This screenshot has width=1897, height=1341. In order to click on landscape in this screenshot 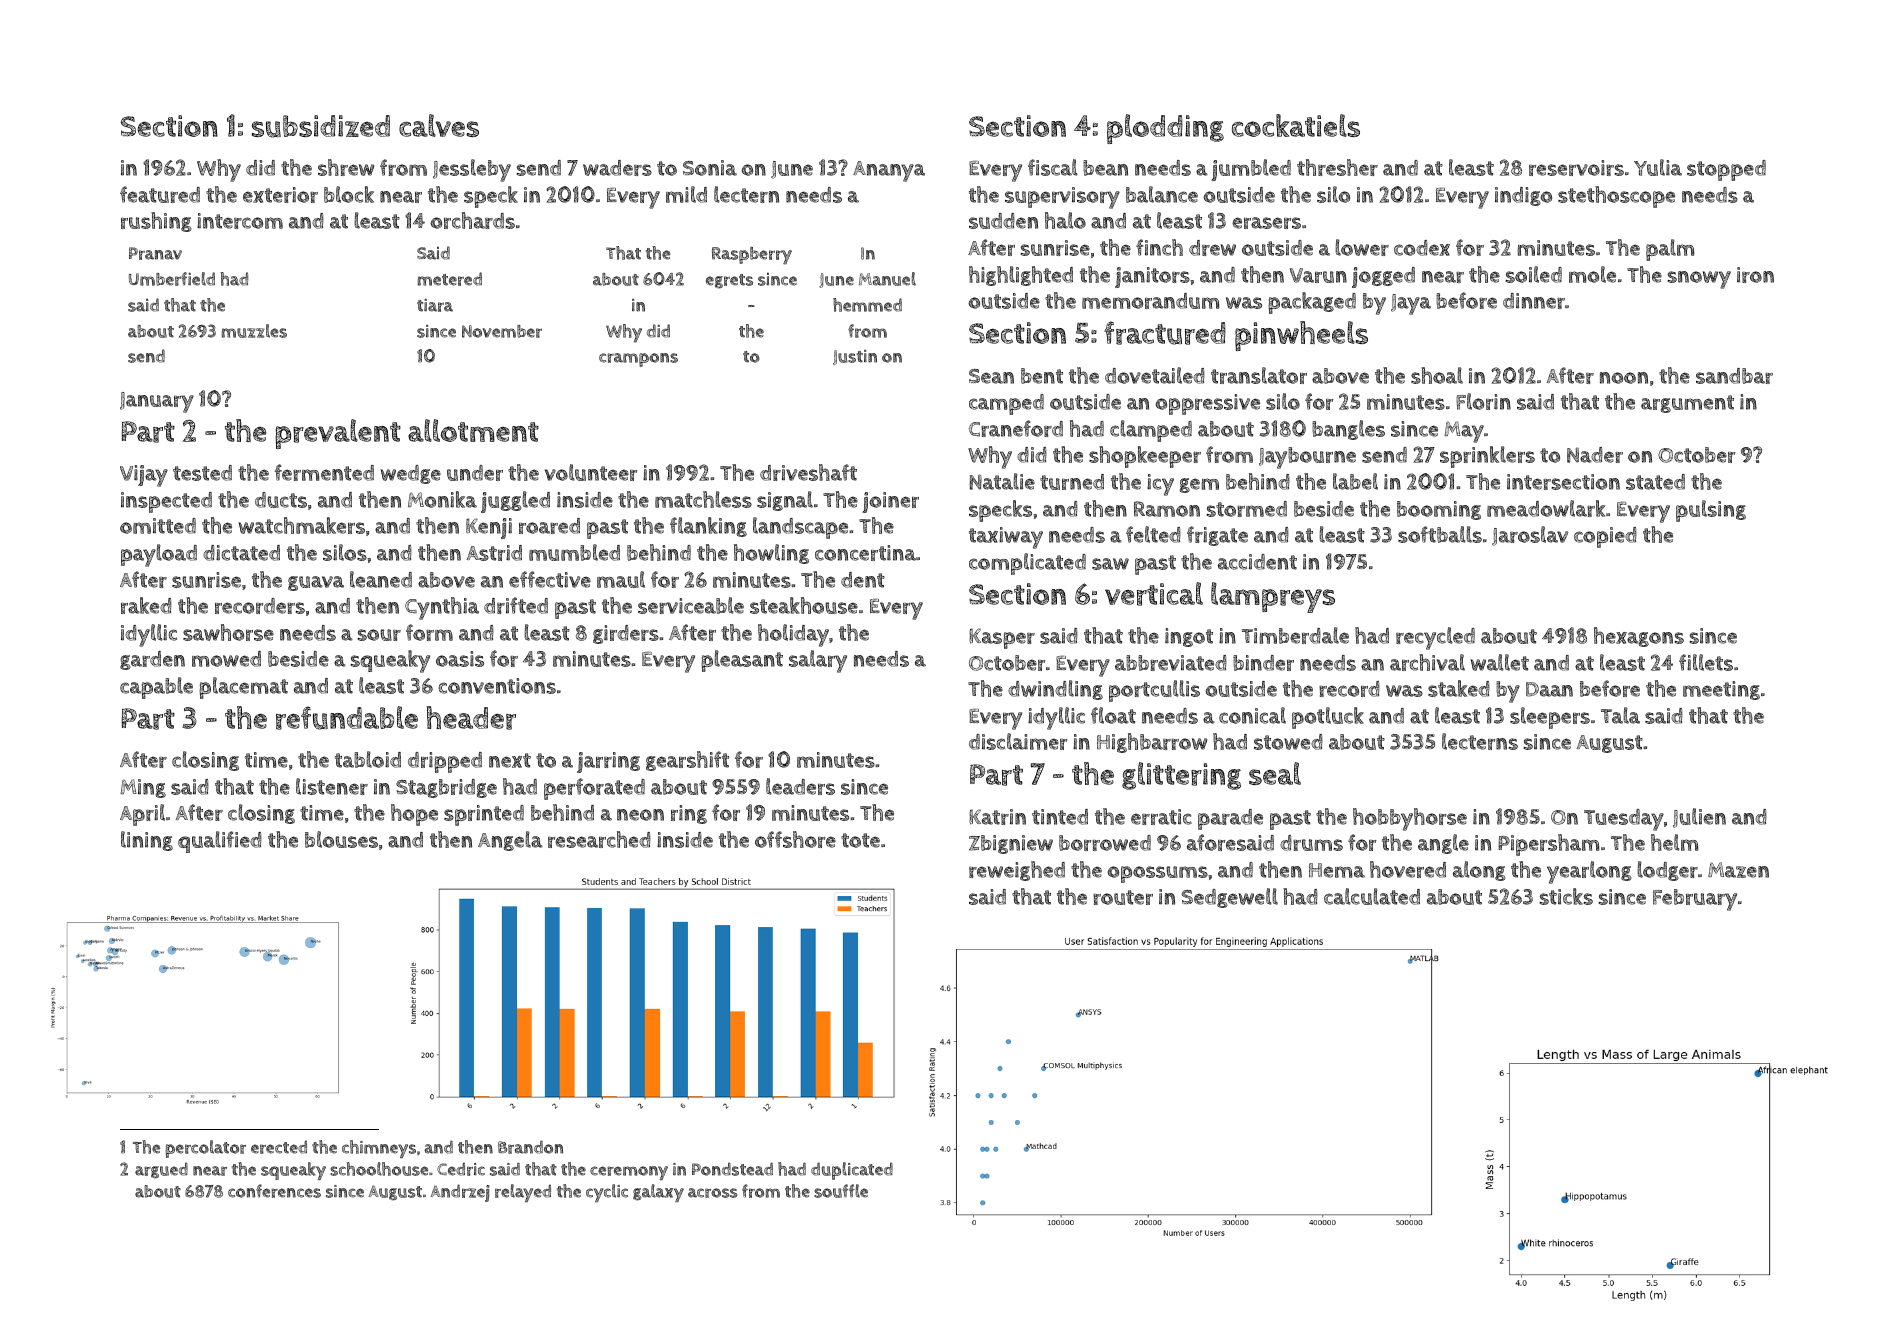, I will do `click(800, 528)`.
